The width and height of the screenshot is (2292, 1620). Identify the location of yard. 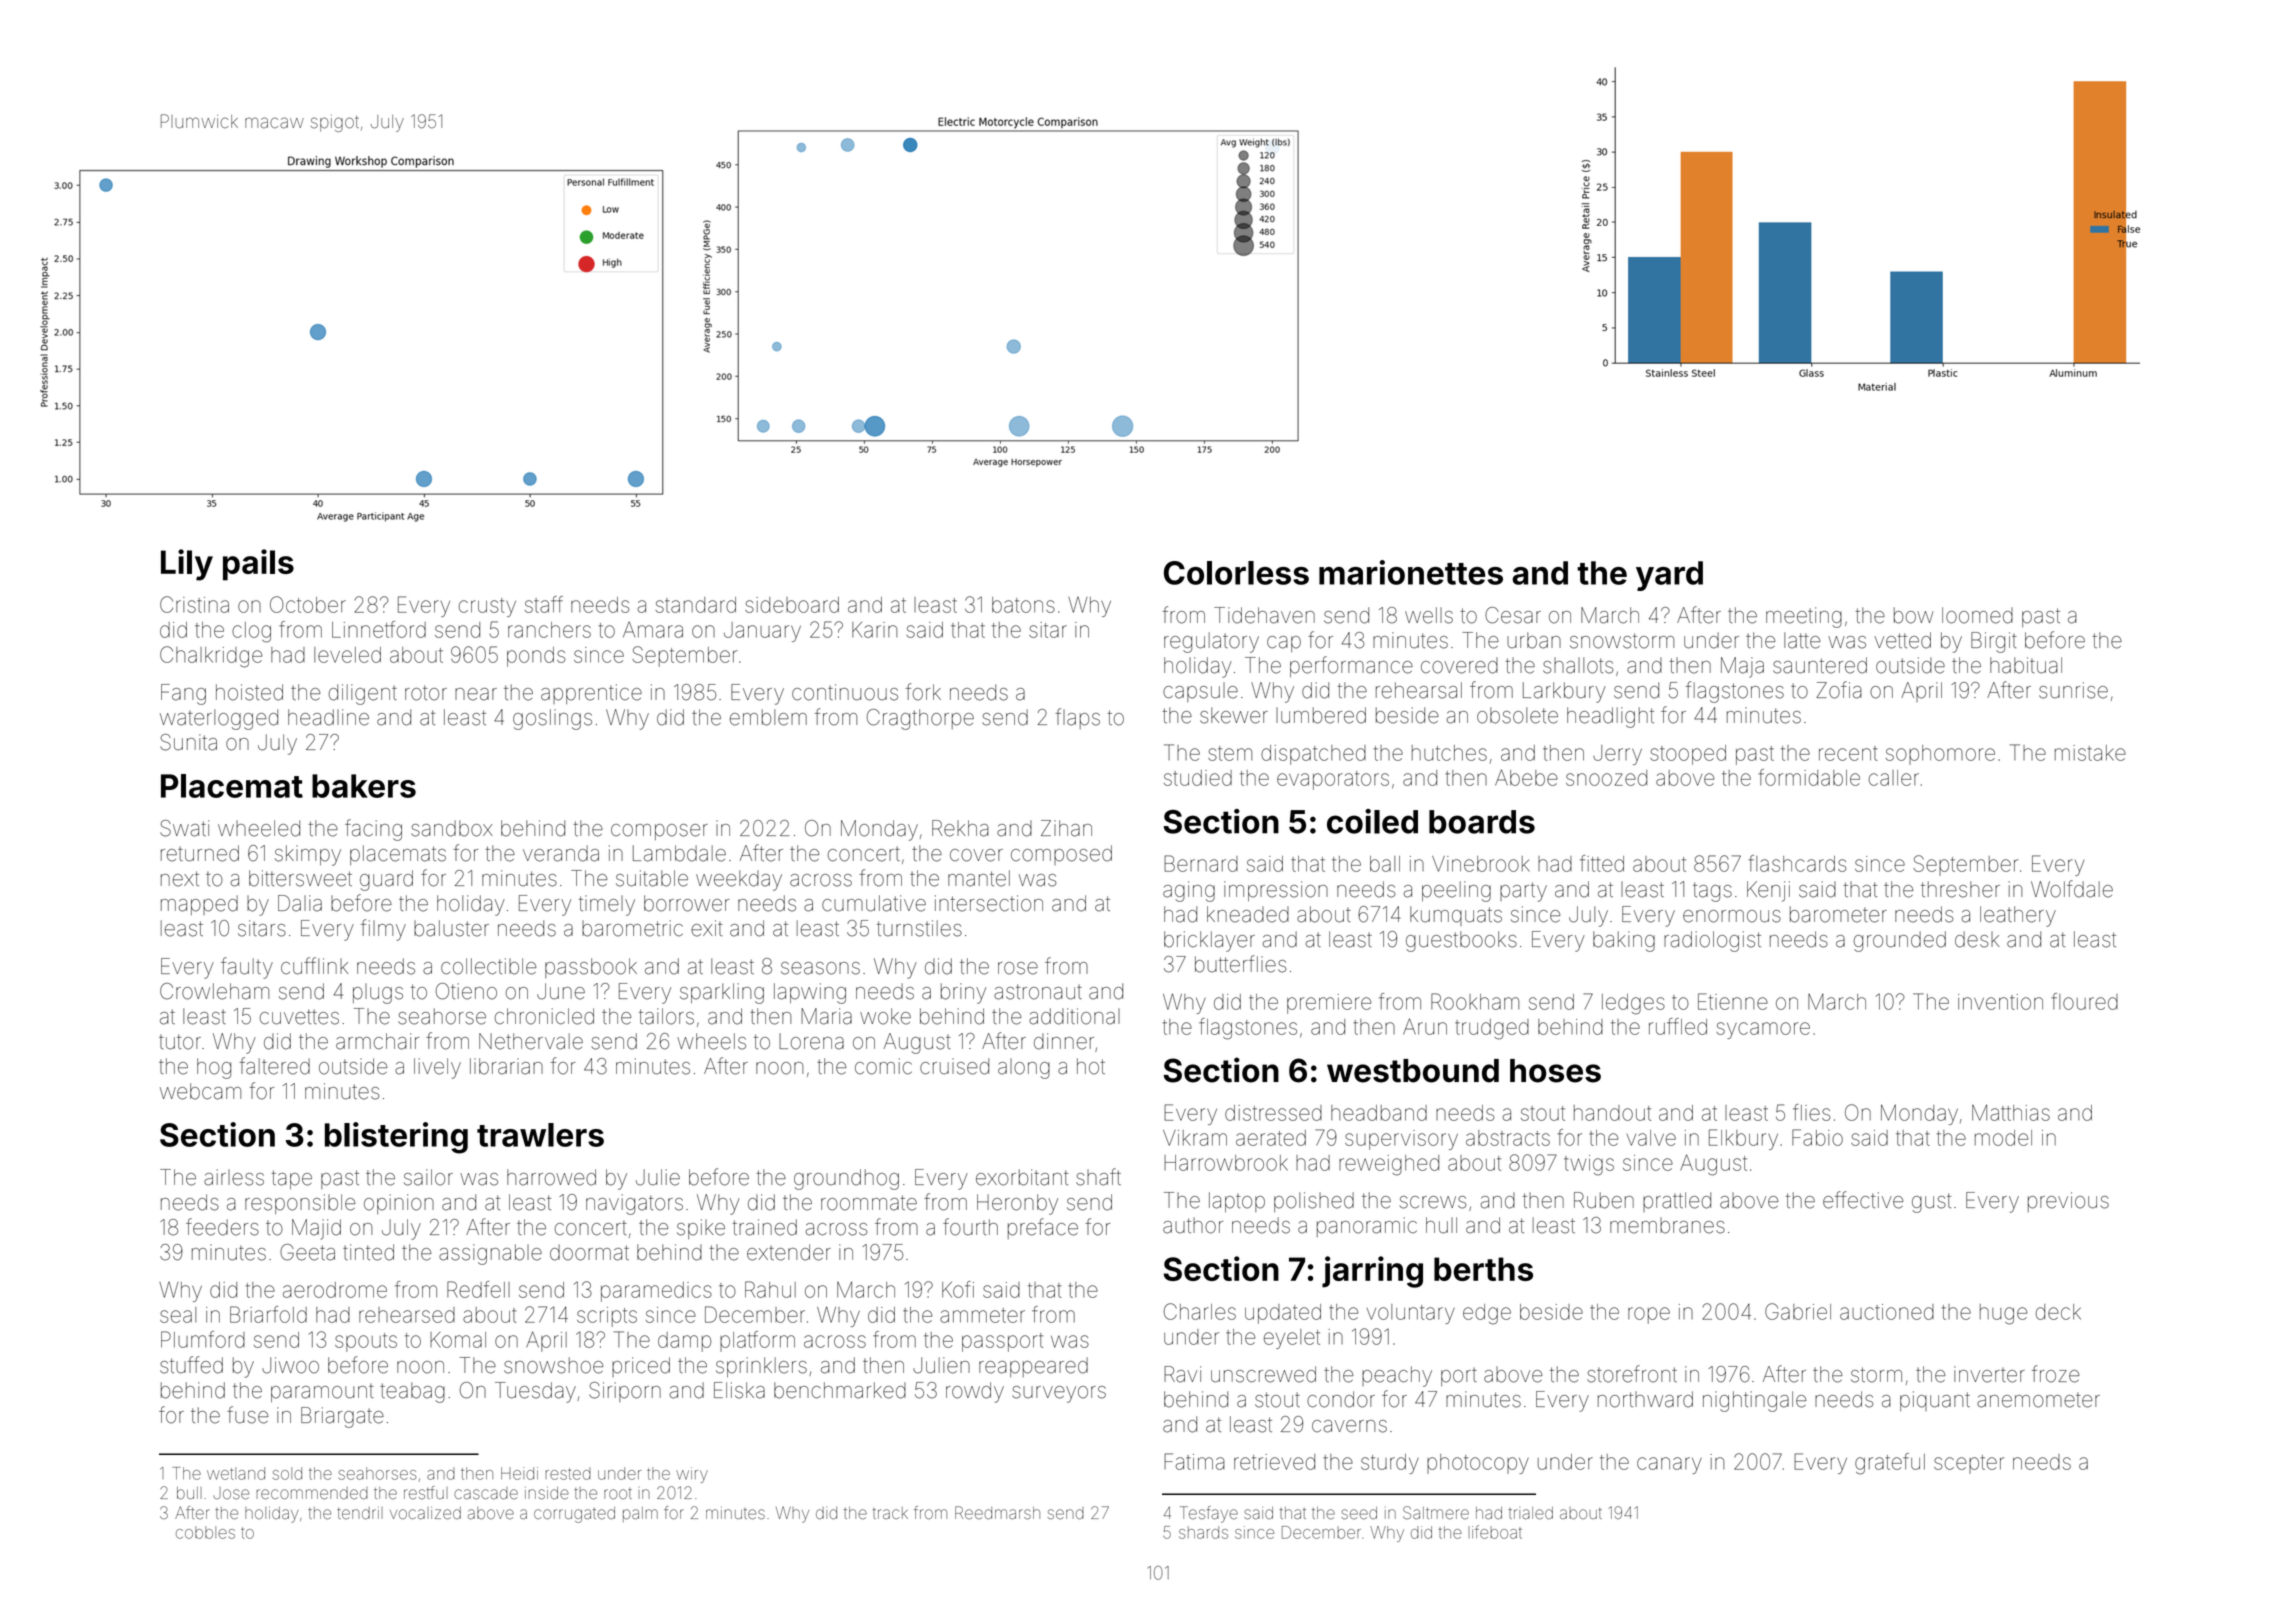
(1669, 576).
